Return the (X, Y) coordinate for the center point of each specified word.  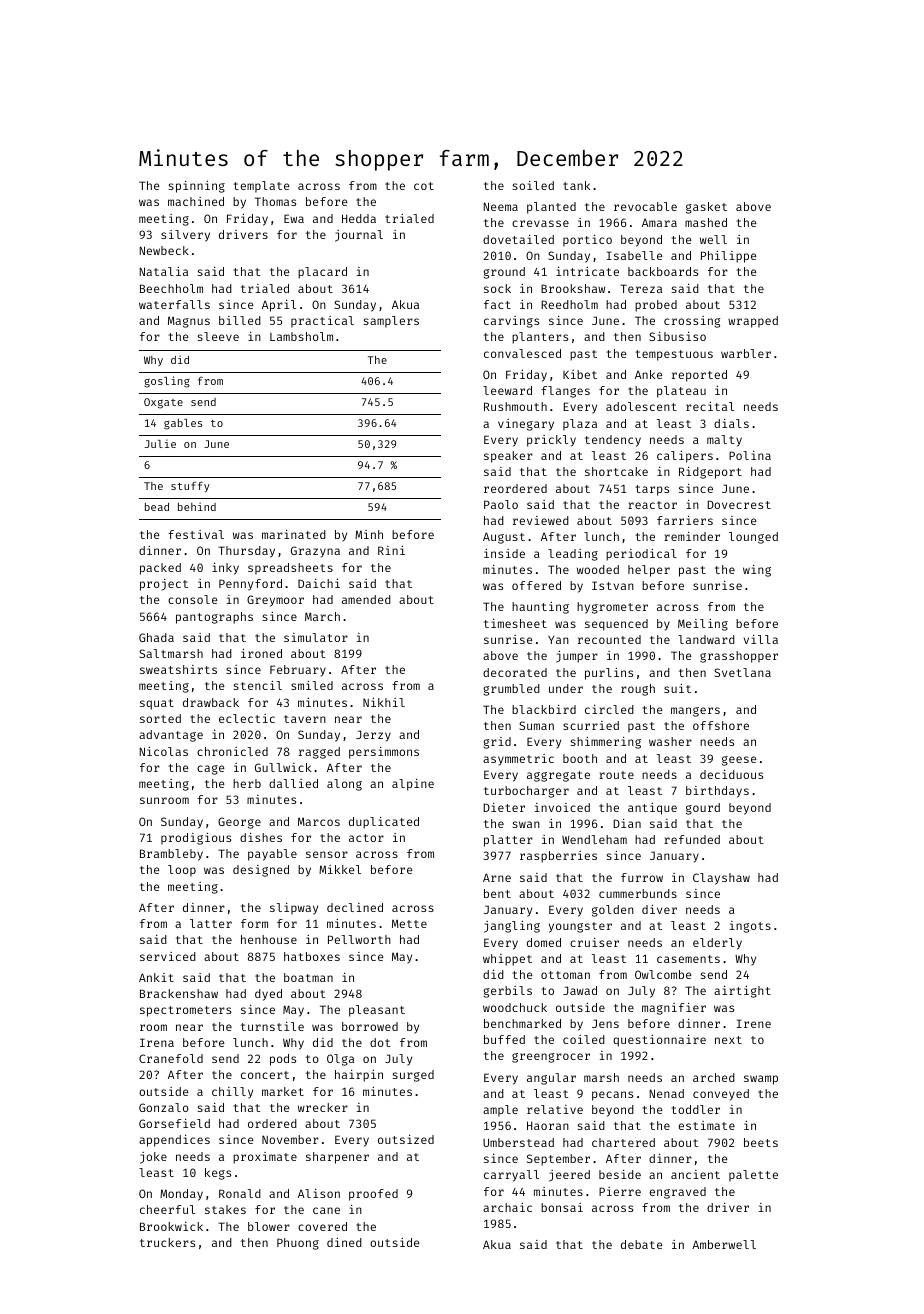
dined (344, 1242)
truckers (167, 1242)
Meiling (703, 625)
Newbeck (164, 250)
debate (642, 1244)
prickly (551, 441)
